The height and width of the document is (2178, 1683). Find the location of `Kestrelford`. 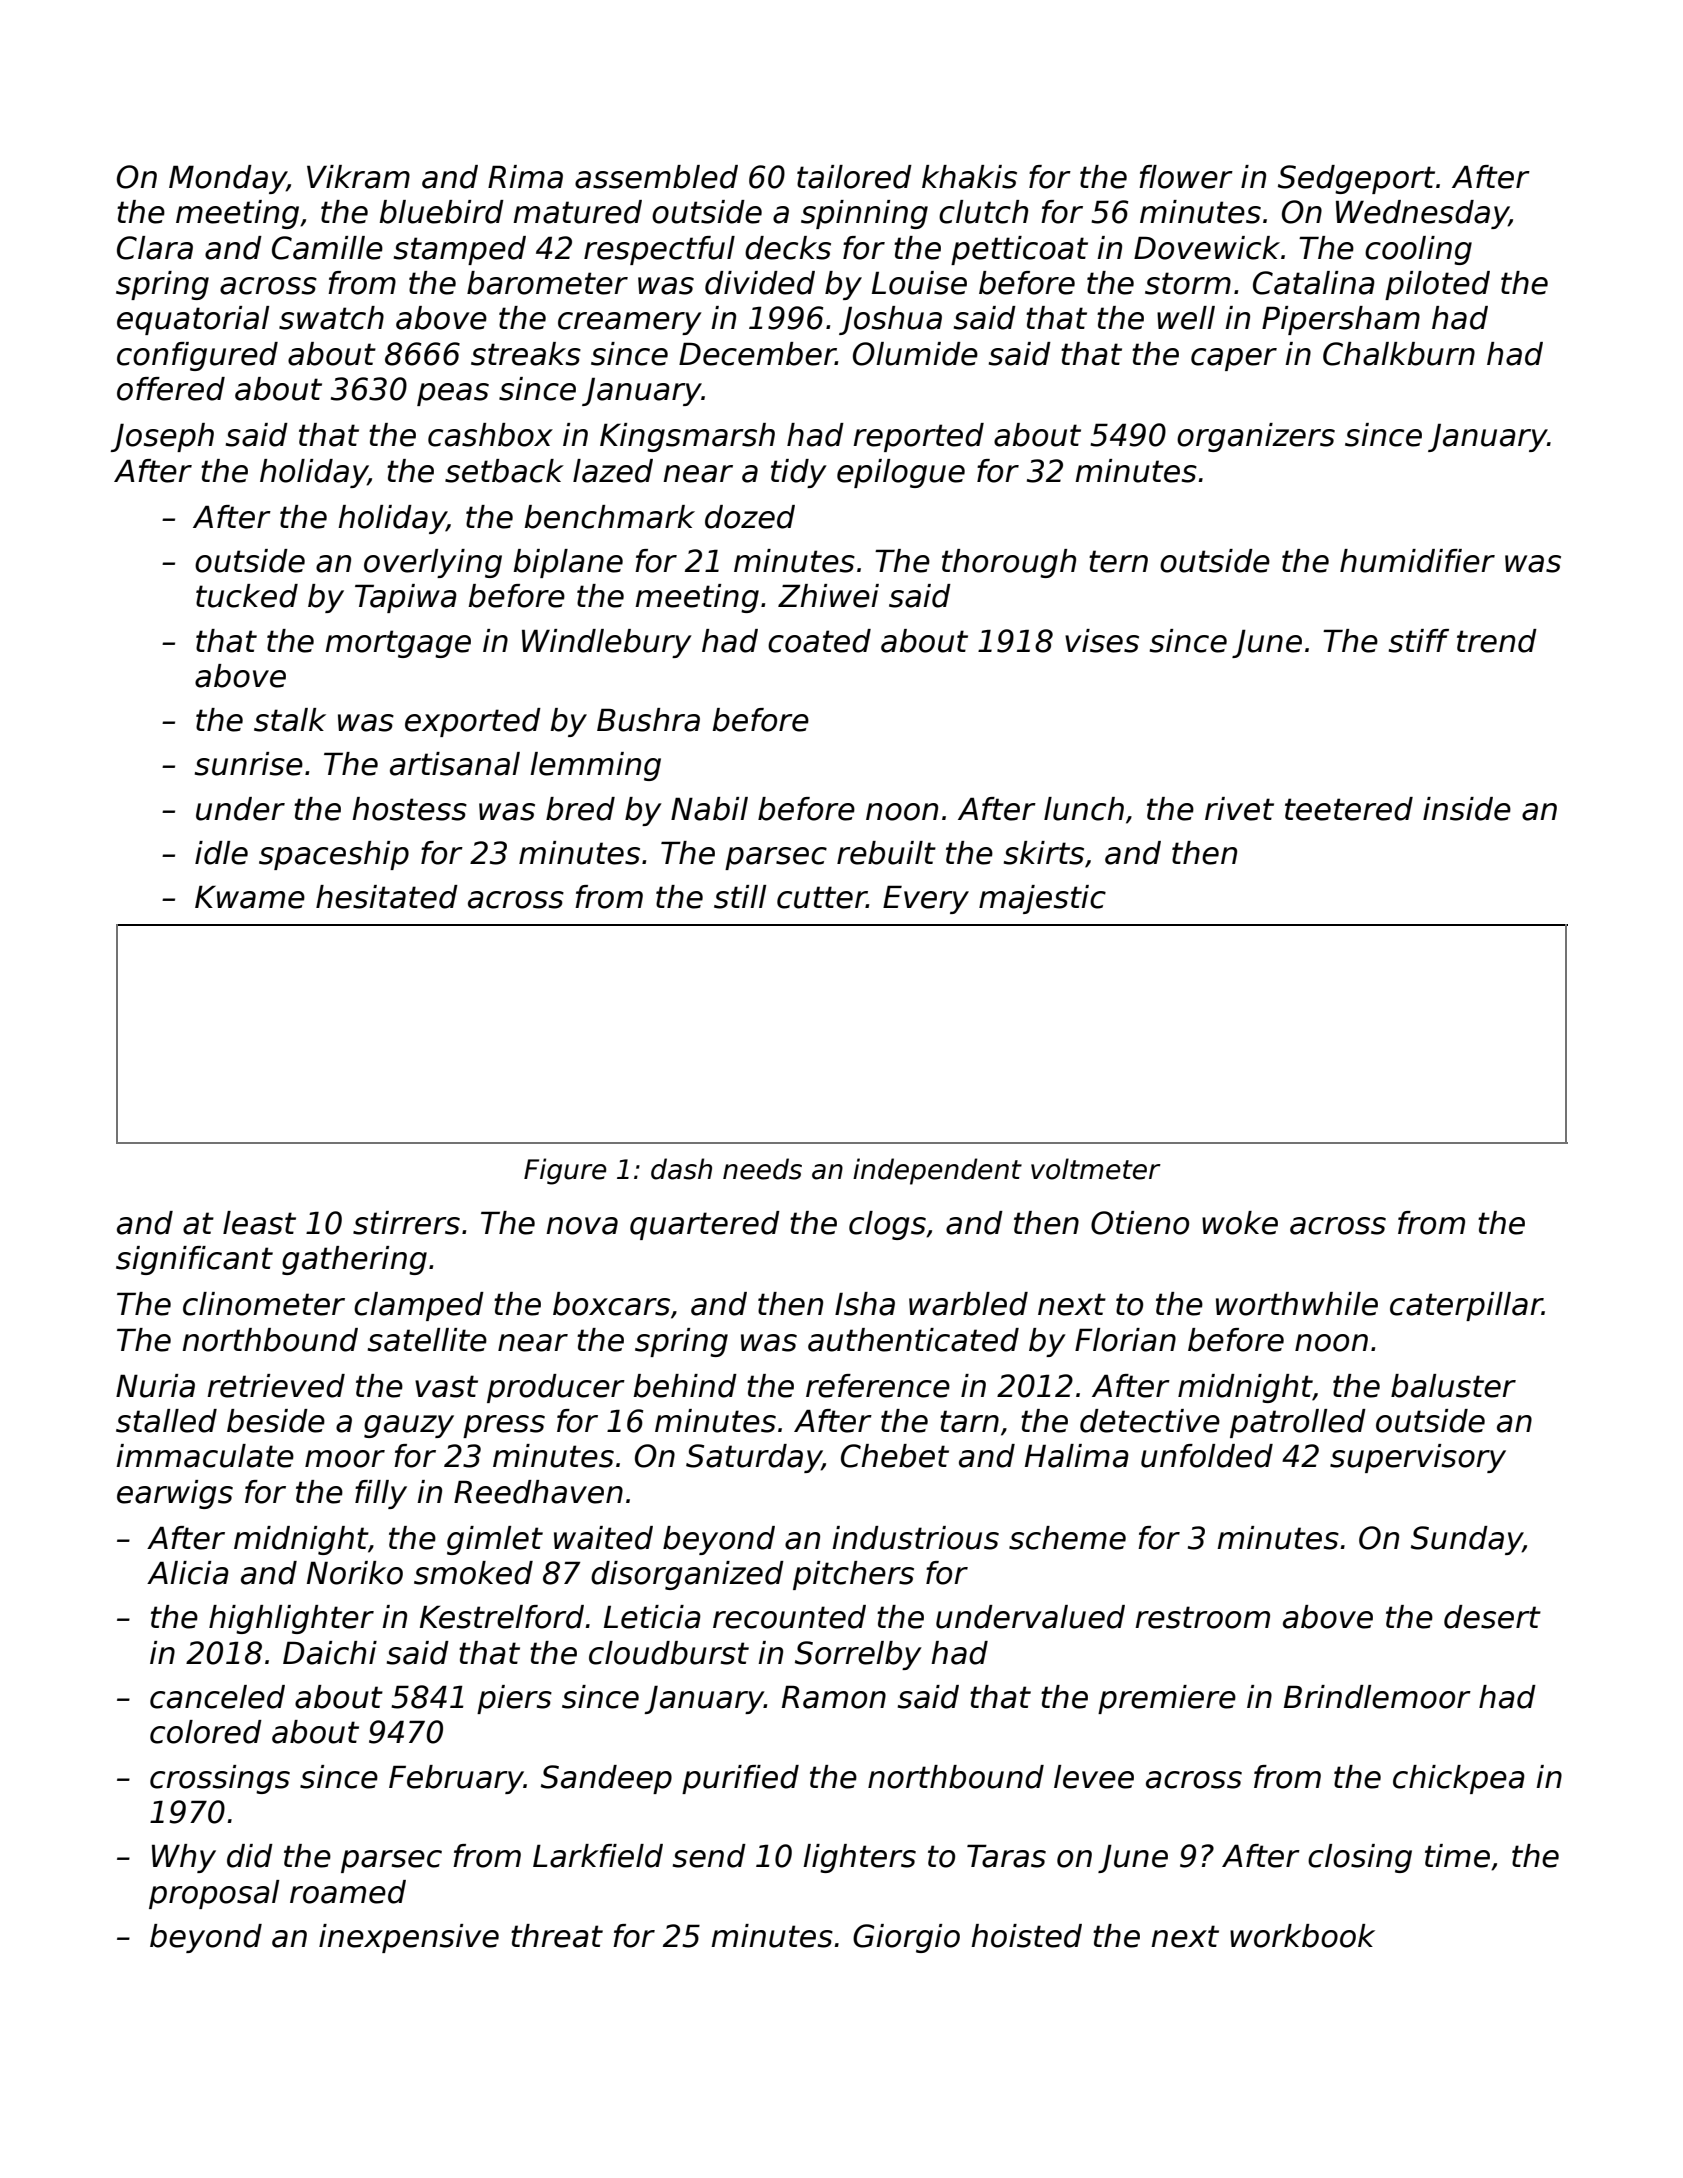

Kestrelford is located at coordinates (502, 1617).
